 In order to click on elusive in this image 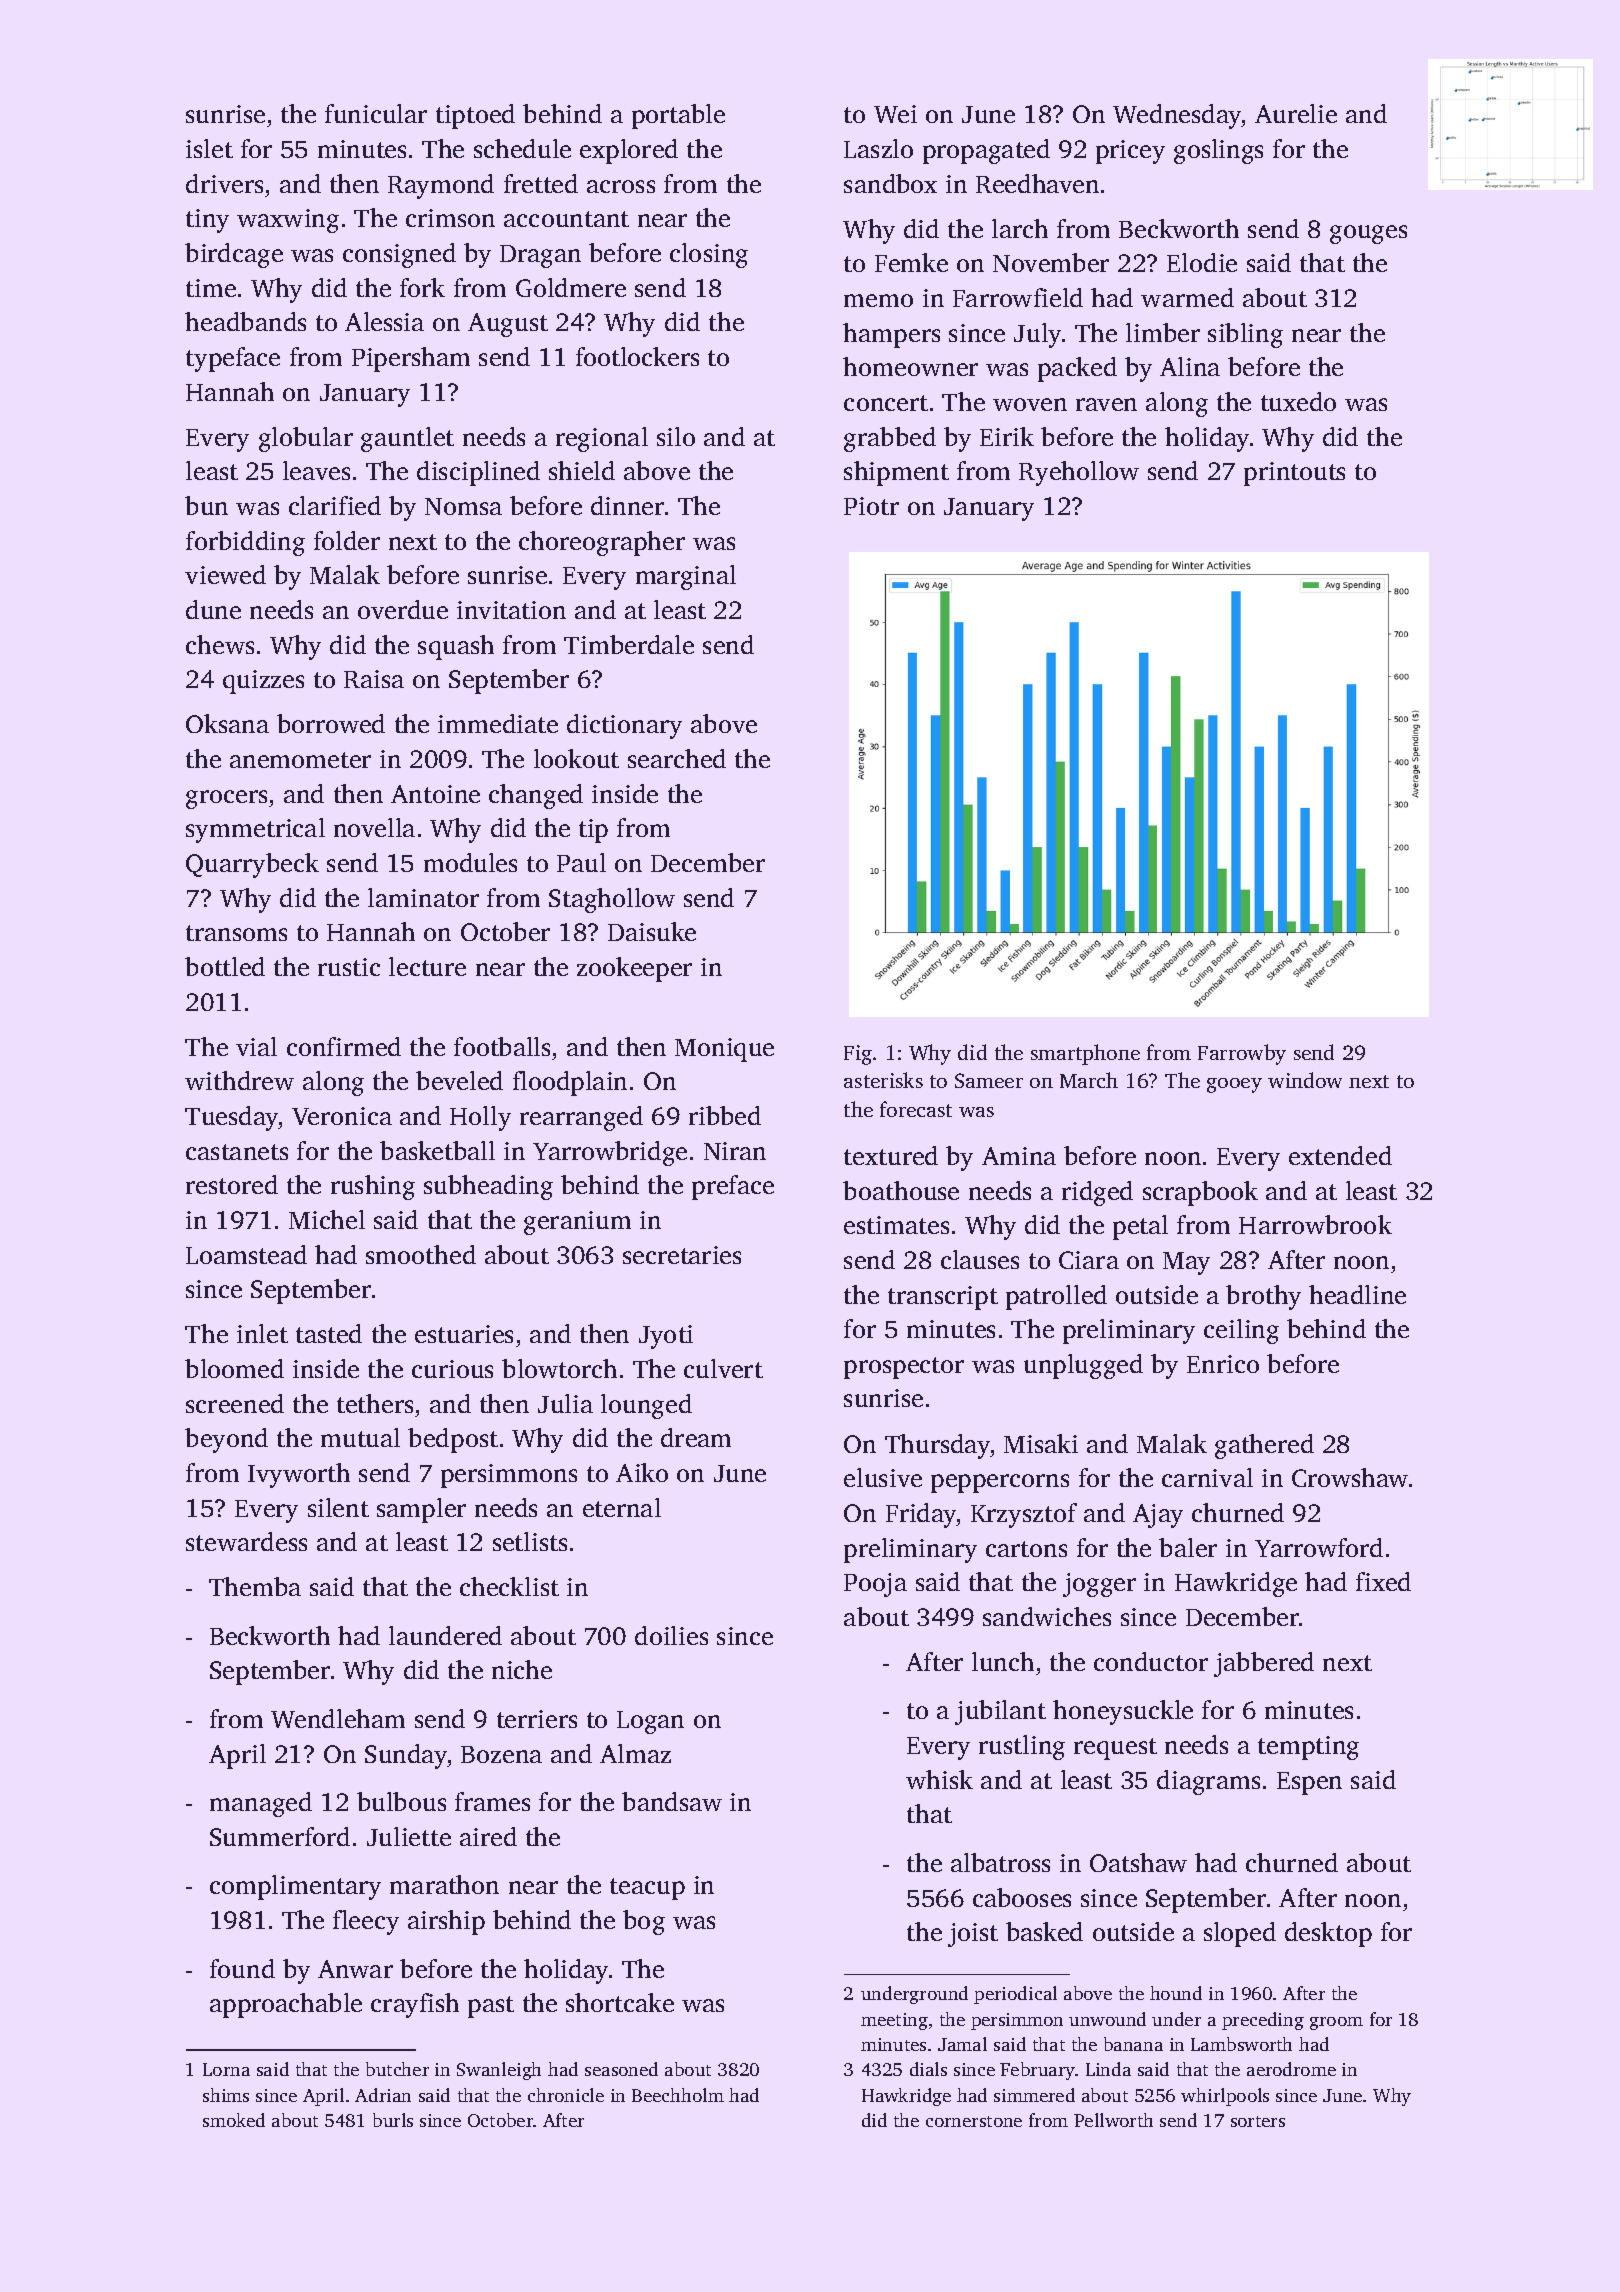, I will do `click(883, 1477)`.
